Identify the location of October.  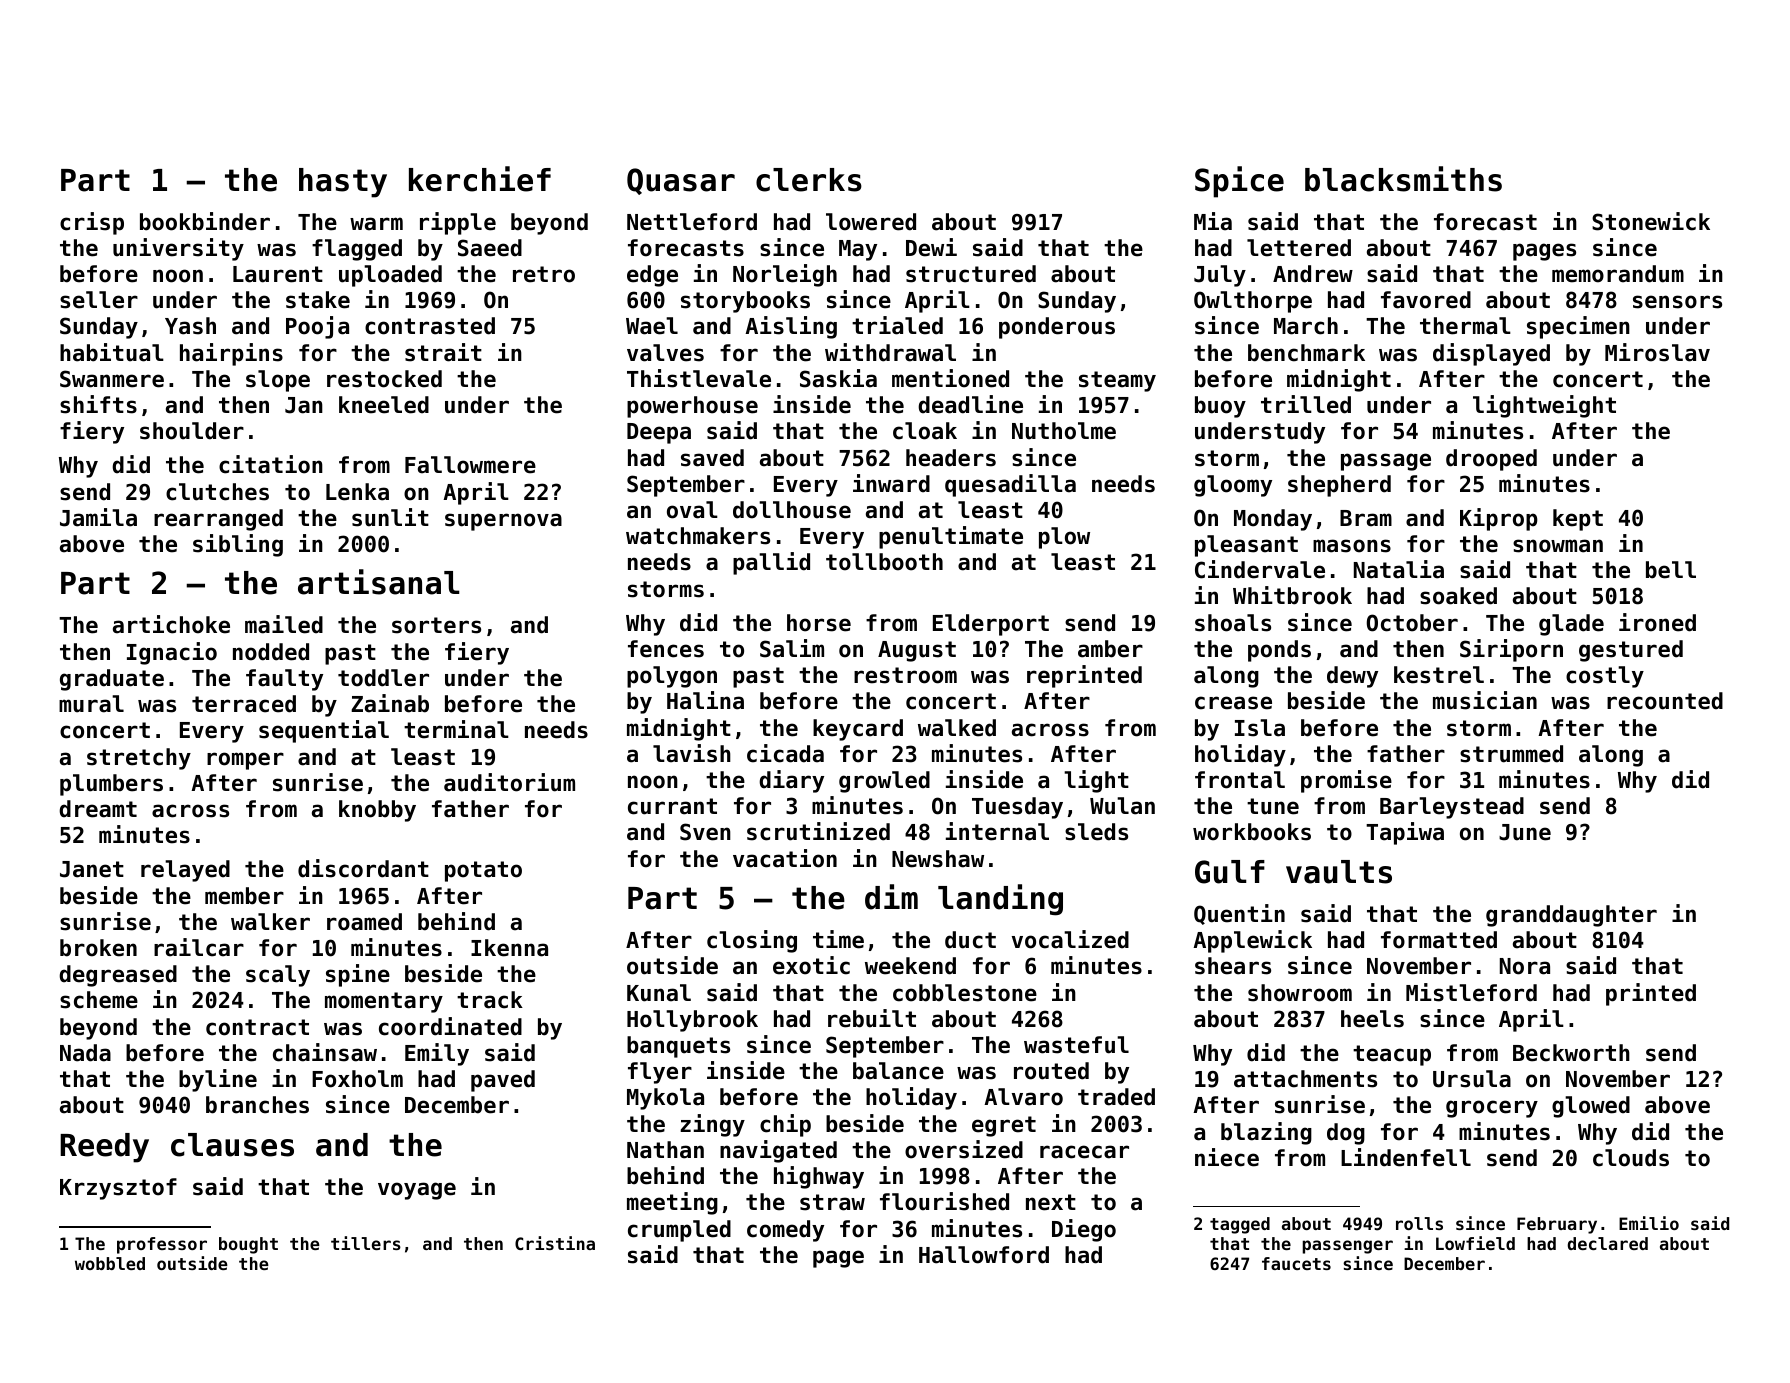
(1412, 623).
